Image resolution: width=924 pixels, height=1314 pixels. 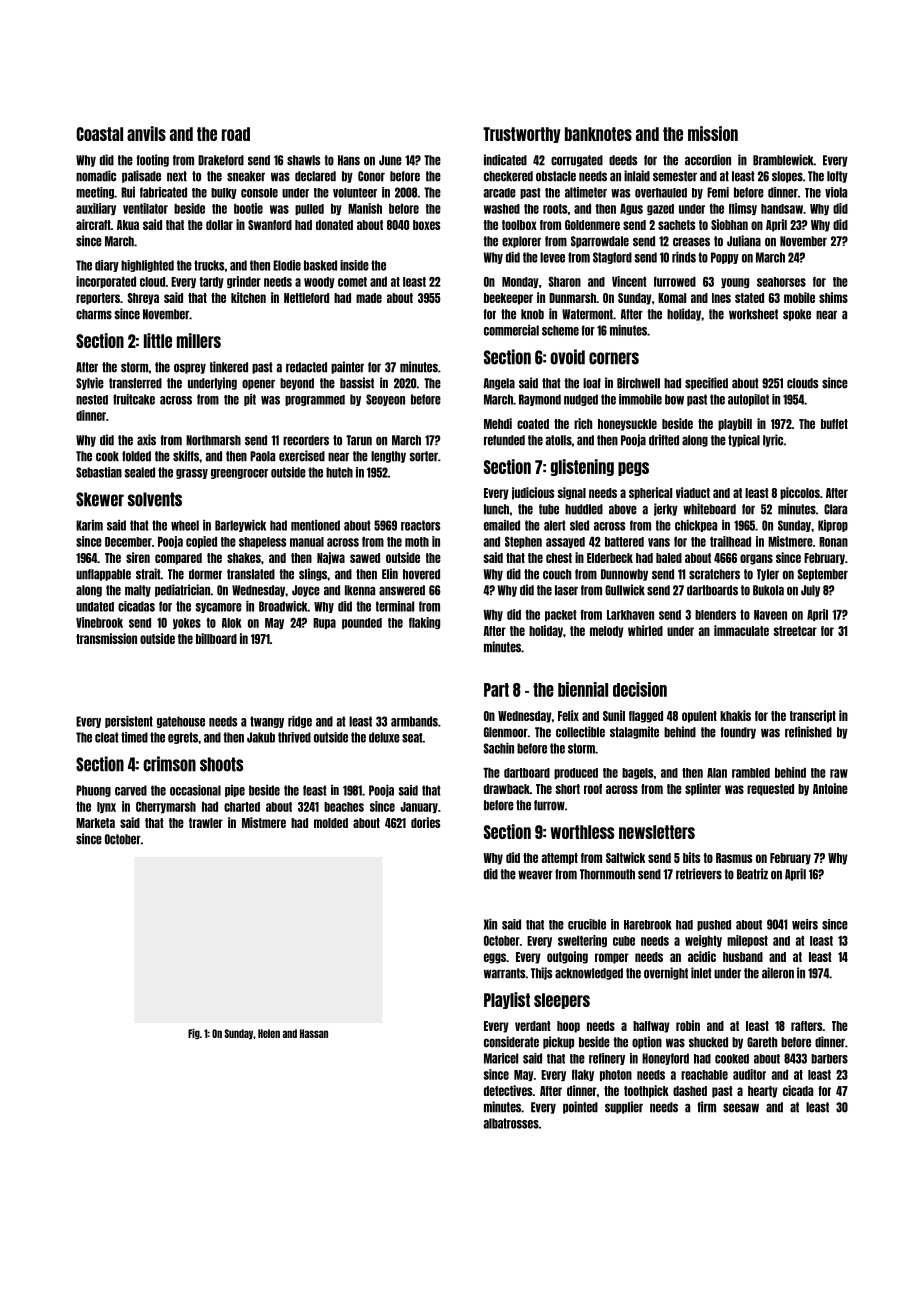 I want to click on opulent, so click(x=699, y=717).
